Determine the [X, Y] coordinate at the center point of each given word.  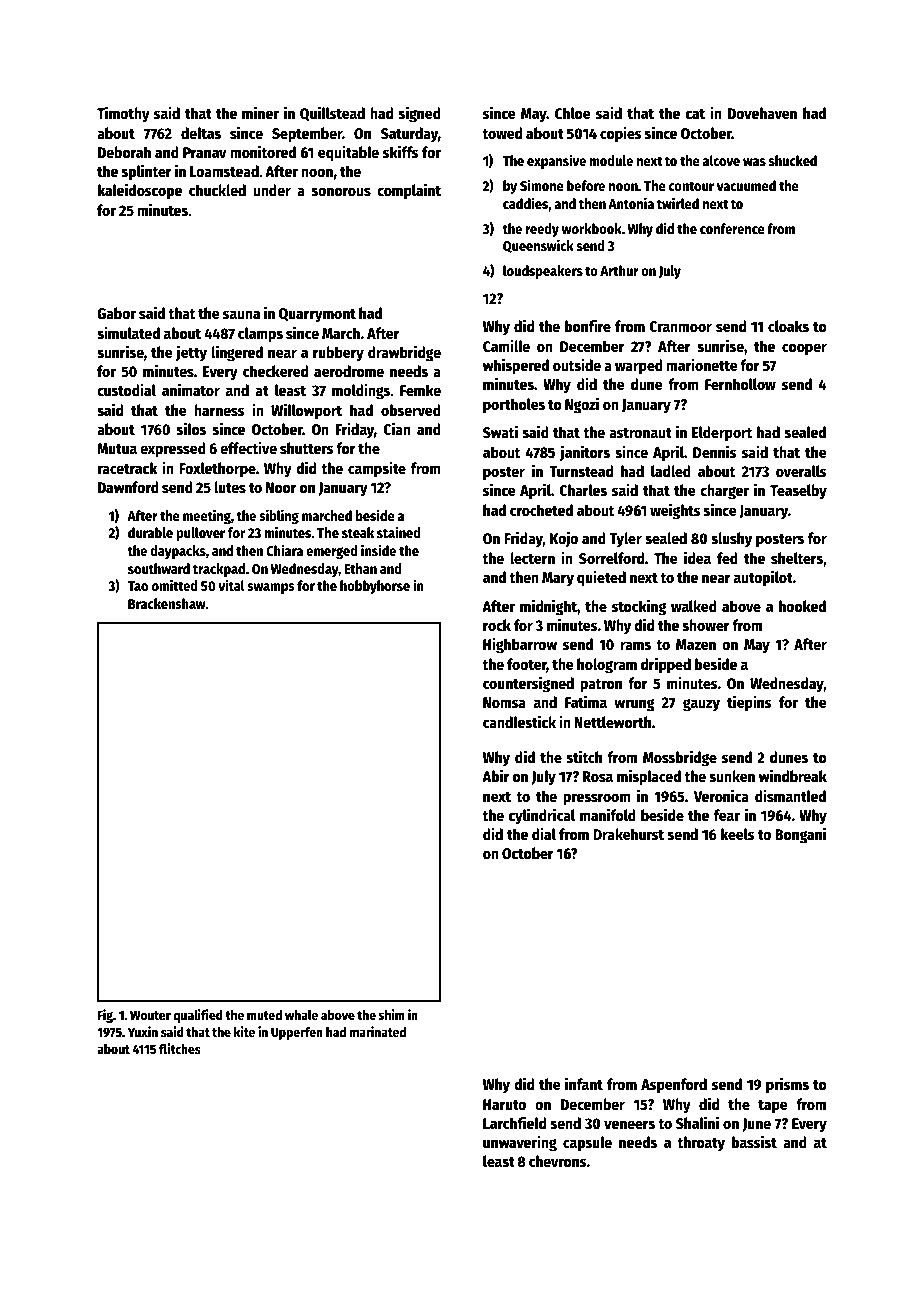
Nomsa [504, 702]
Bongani [800, 835]
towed [502, 133]
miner [260, 112]
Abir [495, 775]
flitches [180, 1048]
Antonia [631, 203]
